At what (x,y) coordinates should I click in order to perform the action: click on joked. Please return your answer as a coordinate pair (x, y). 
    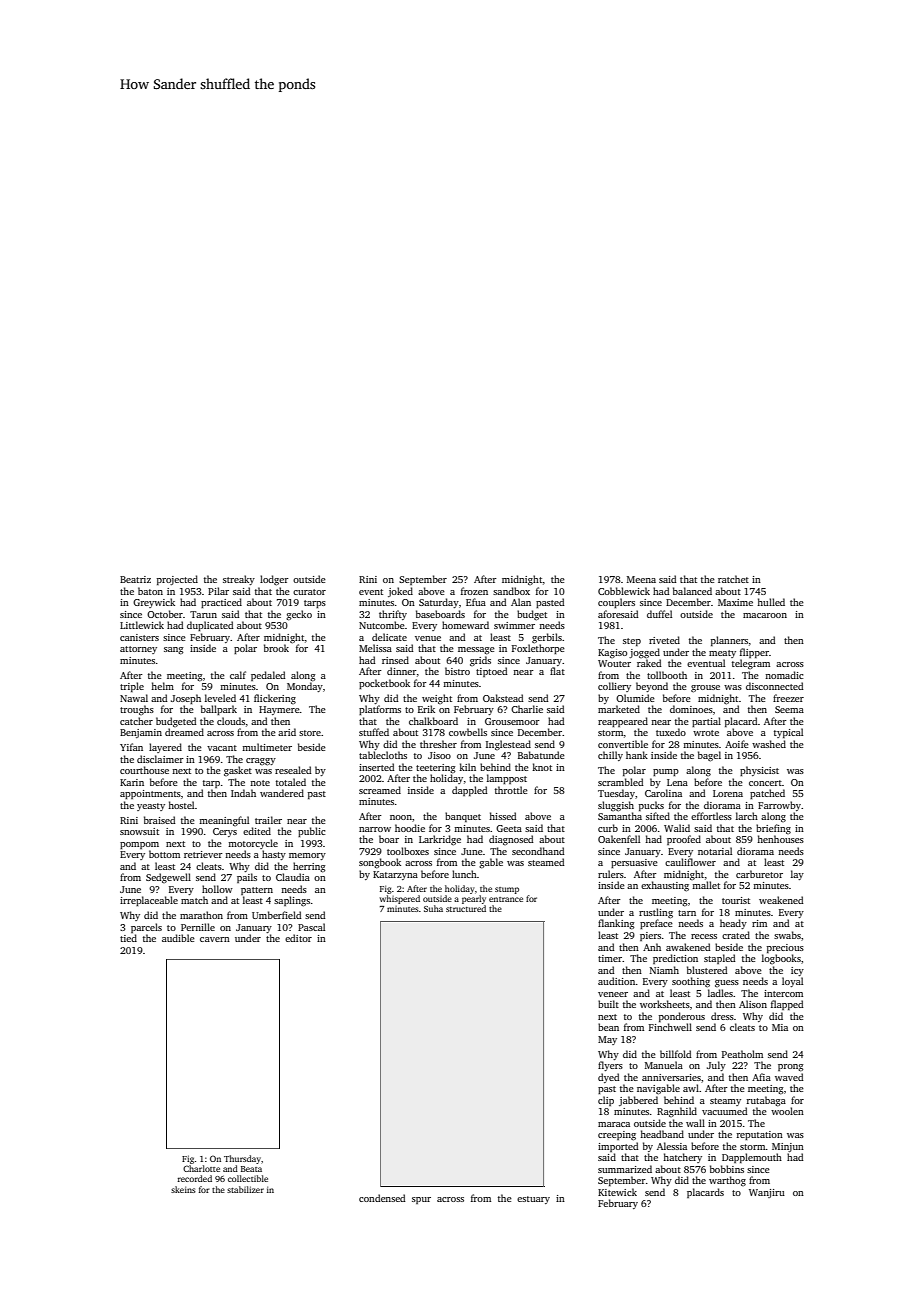
    Looking at the image, I should click on (400, 592).
